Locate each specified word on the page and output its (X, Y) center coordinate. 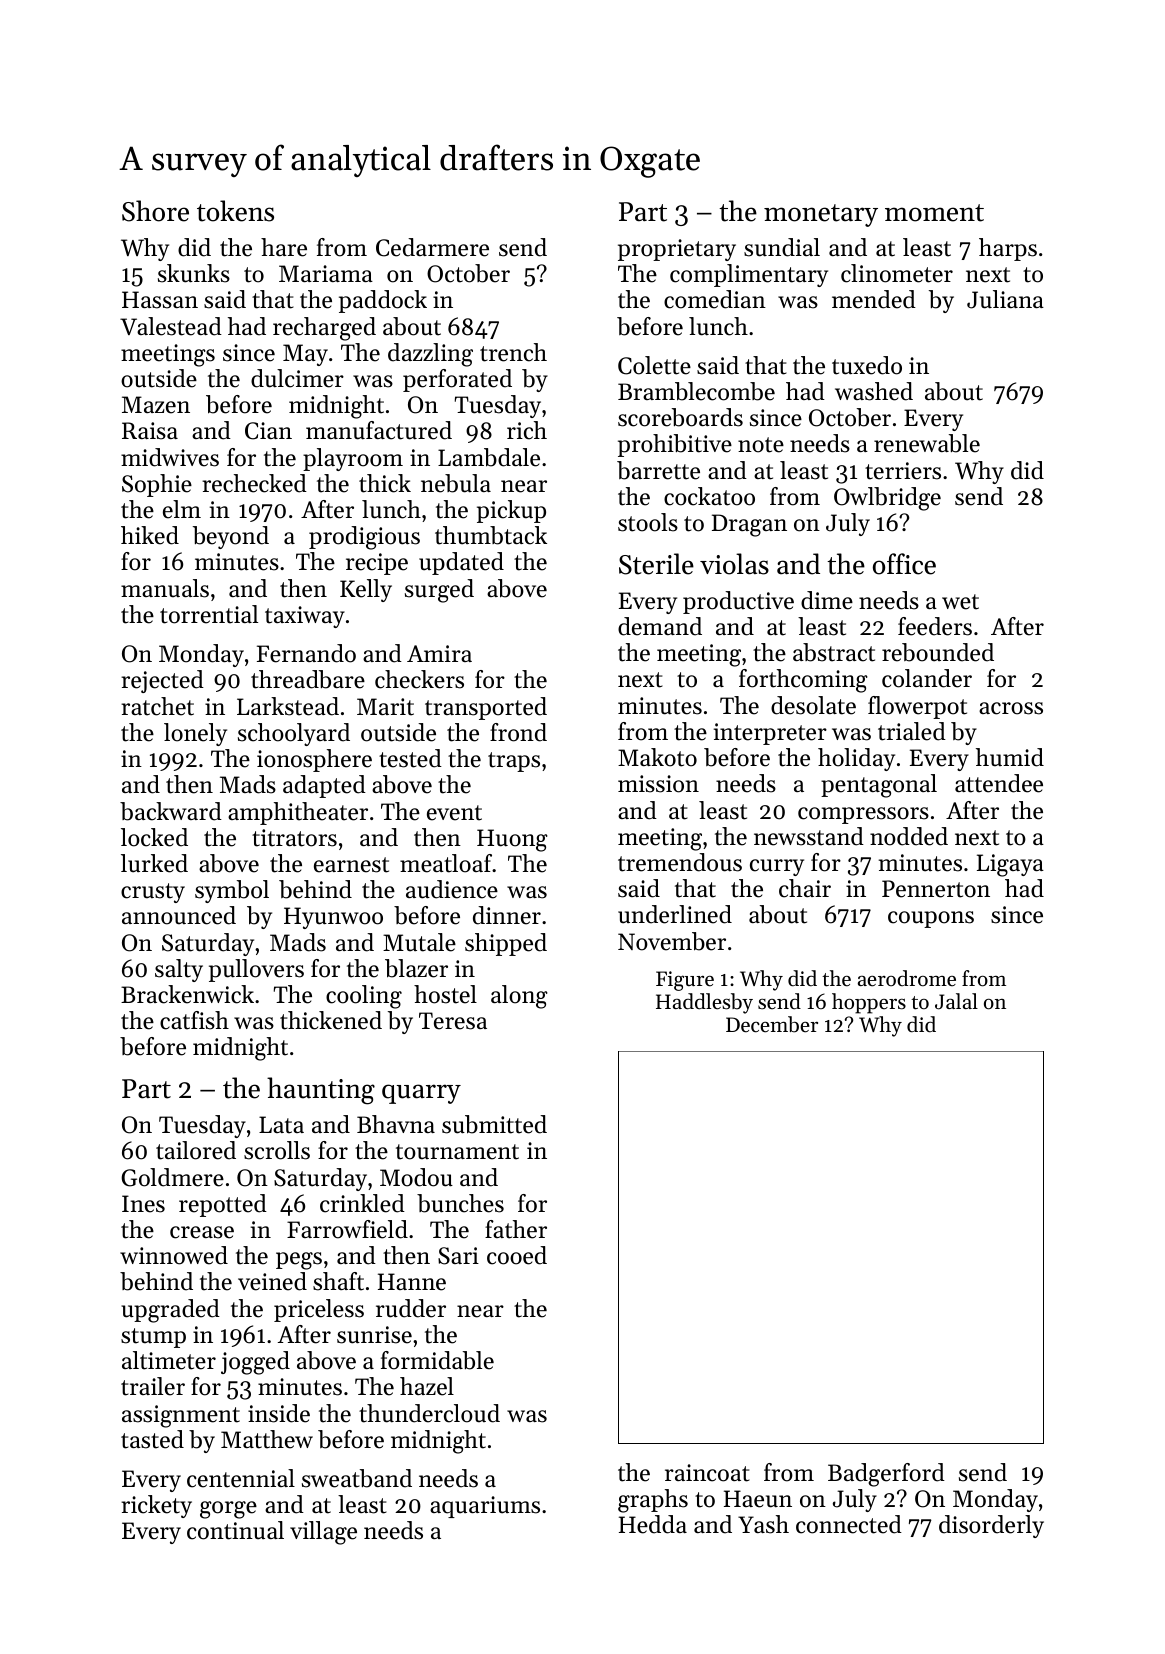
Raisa (150, 431)
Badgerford (886, 1475)
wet (960, 602)
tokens (235, 211)
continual (235, 1530)
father (516, 1229)
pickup (511, 511)
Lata (281, 1125)
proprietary (677, 250)
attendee (999, 783)
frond (518, 732)
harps (1008, 249)
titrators (294, 838)
